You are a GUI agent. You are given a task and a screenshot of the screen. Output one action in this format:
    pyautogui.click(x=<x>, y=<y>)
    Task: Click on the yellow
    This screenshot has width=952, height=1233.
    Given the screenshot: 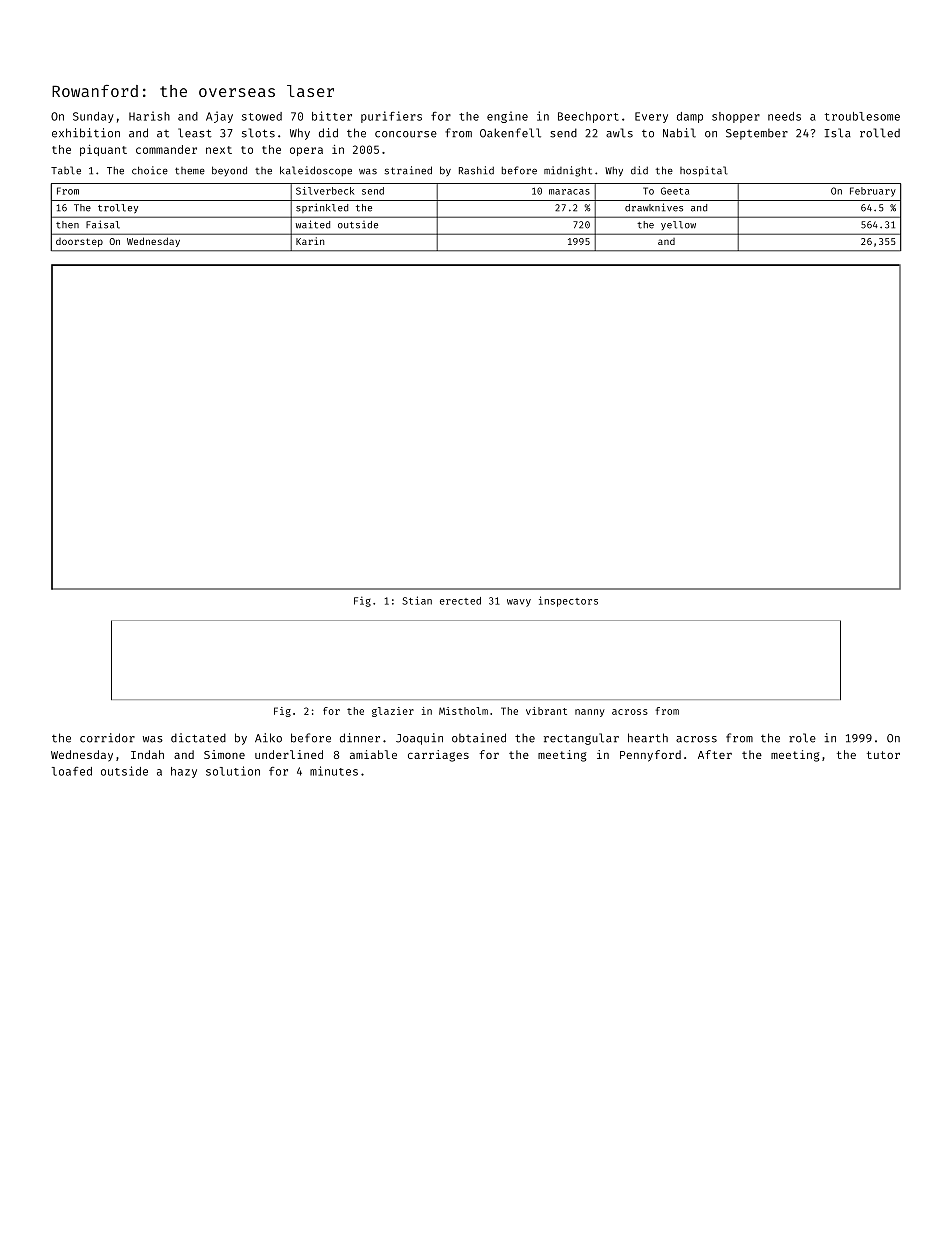 What is the action you would take?
    pyautogui.click(x=678, y=225)
